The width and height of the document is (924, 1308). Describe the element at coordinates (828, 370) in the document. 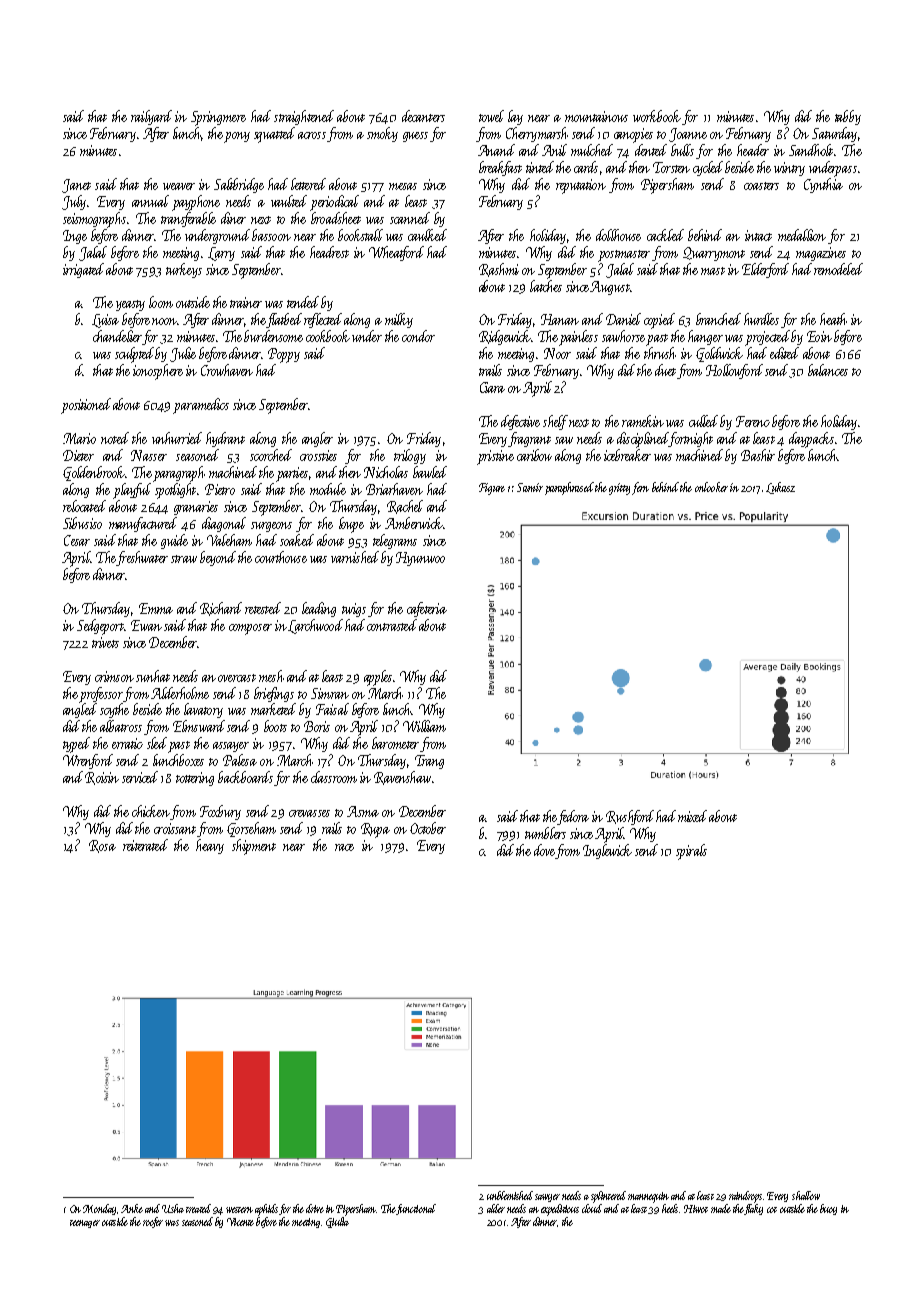

I see `balances` at that location.
